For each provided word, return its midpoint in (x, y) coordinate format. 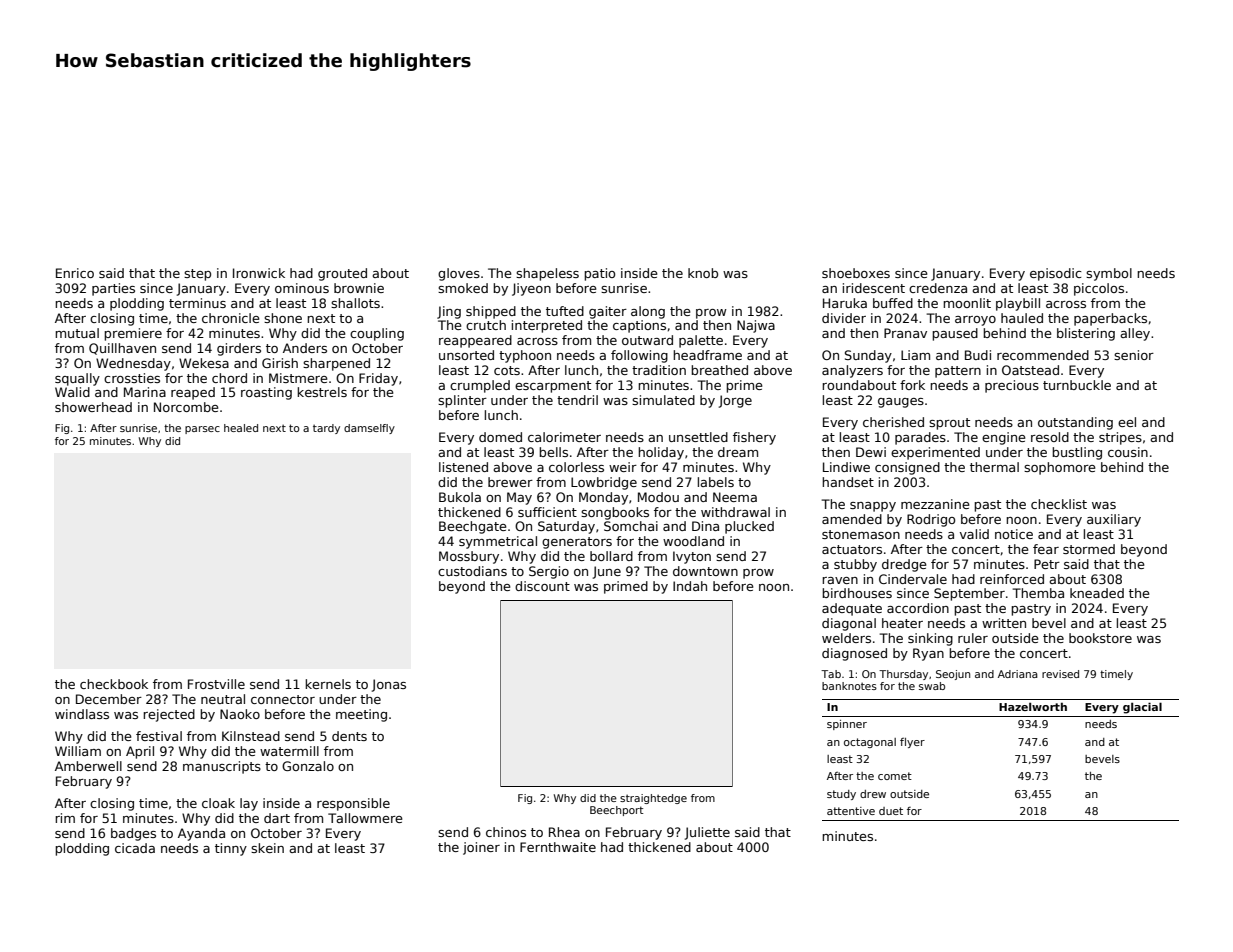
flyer (912, 743)
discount (542, 586)
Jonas (389, 685)
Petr (1047, 564)
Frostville (216, 684)
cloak (218, 803)
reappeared (475, 341)
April (140, 752)
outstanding (1075, 423)
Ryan (928, 654)
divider (844, 318)
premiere (133, 334)
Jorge (735, 401)
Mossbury (469, 557)
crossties (132, 378)
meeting (361, 715)
